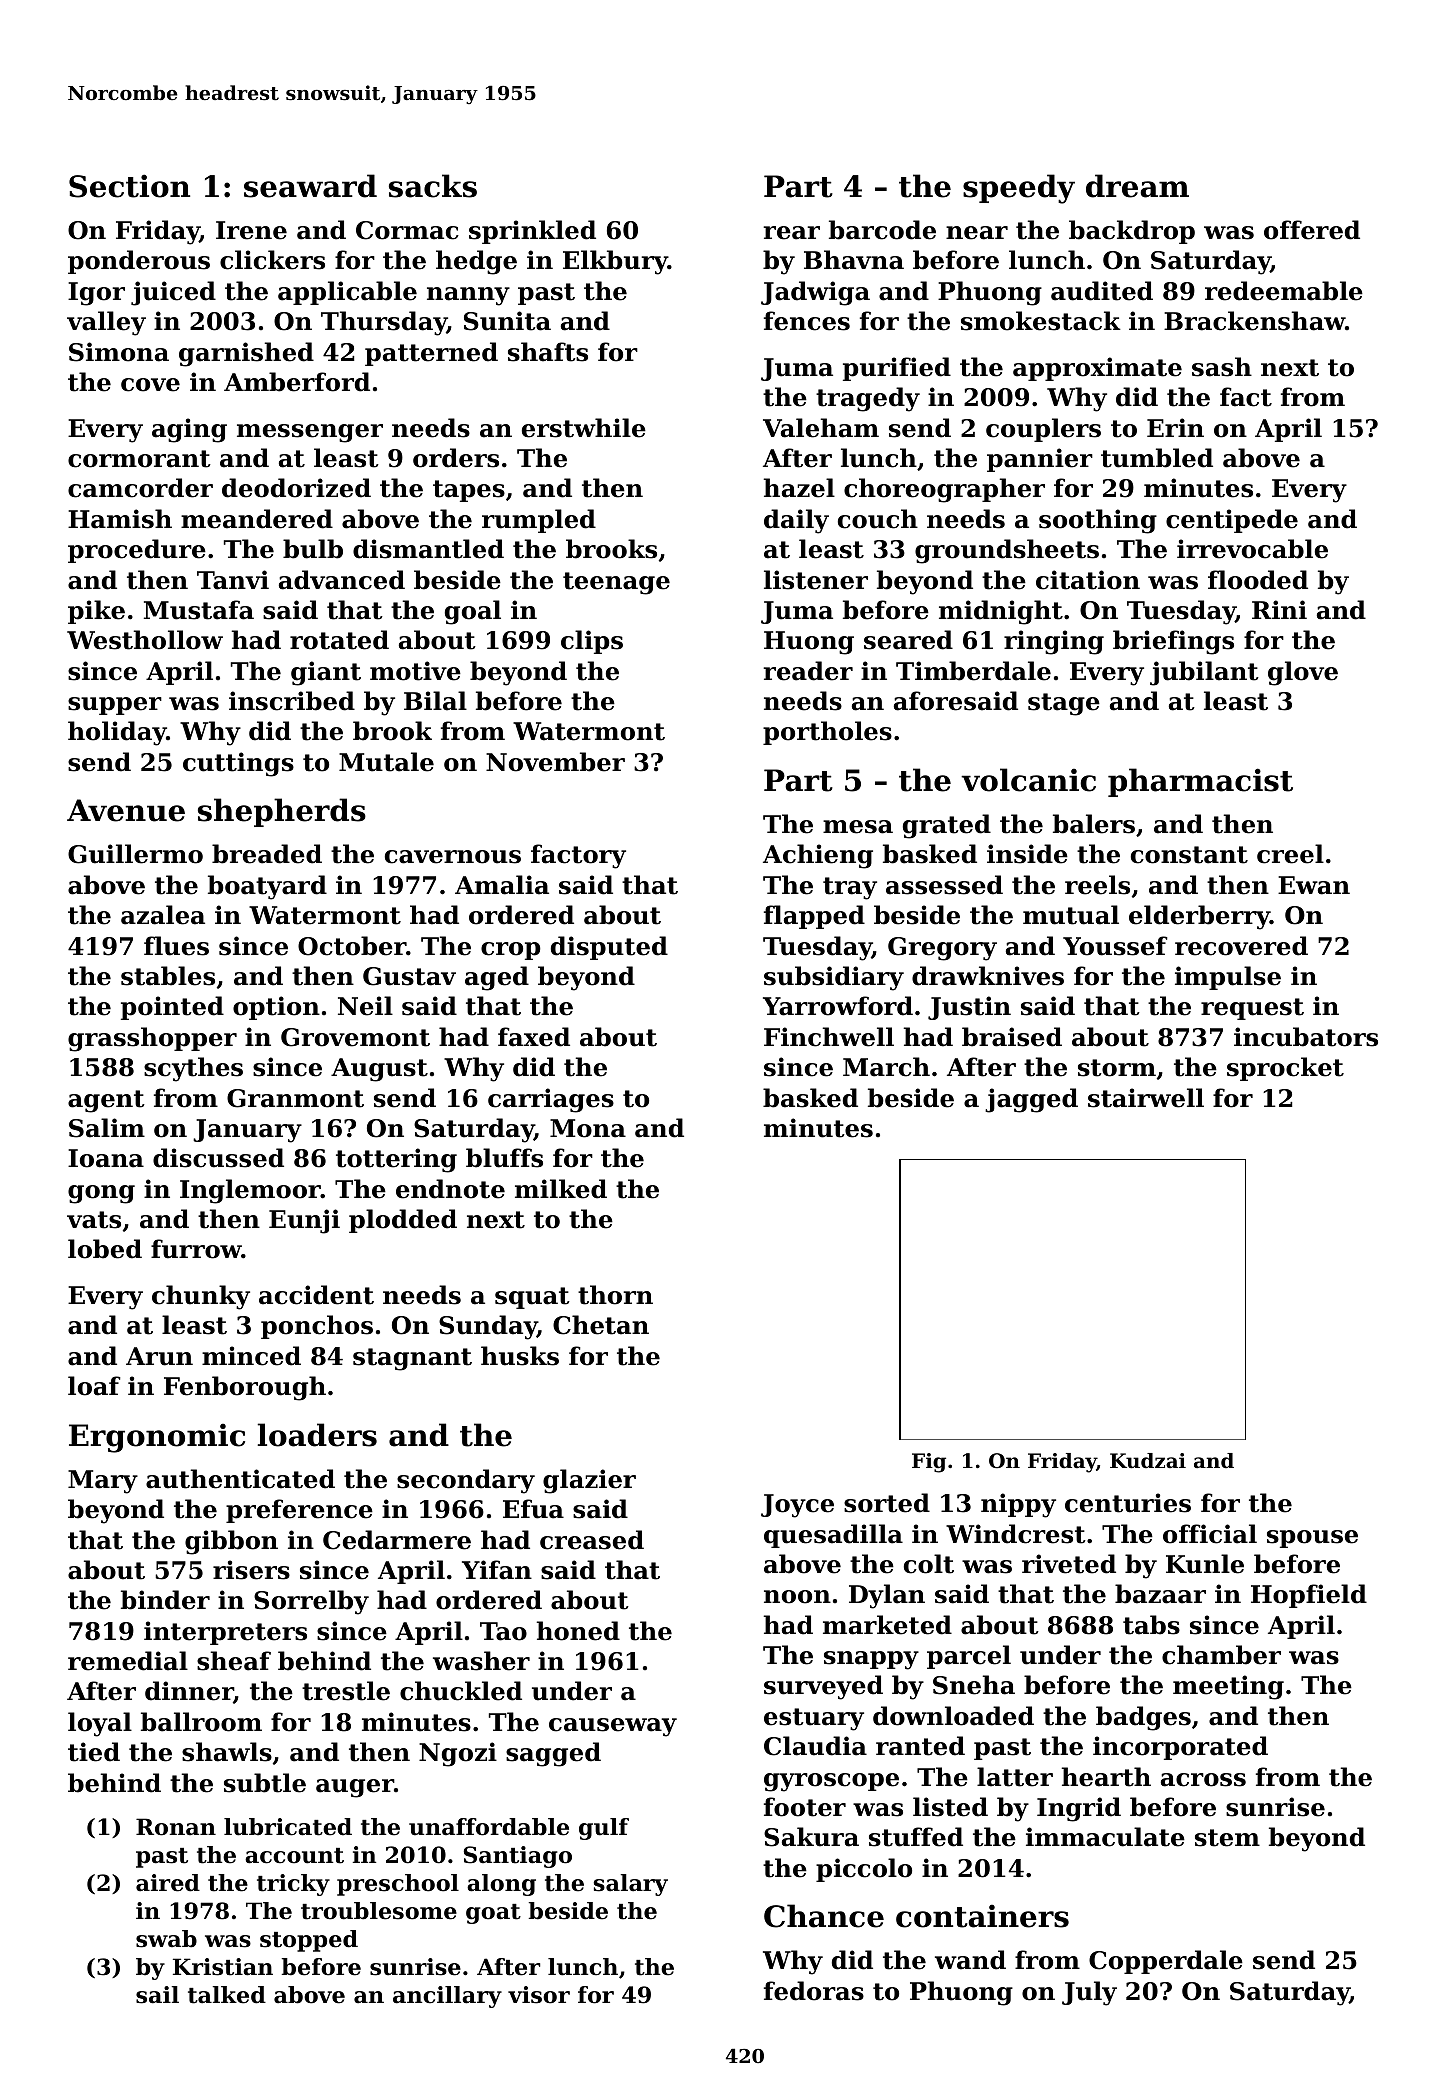 The image size is (1450, 2100). What do you see at coordinates (1314, 885) in the screenshot?
I see `Ewan` at bounding box center [1314, 885].
